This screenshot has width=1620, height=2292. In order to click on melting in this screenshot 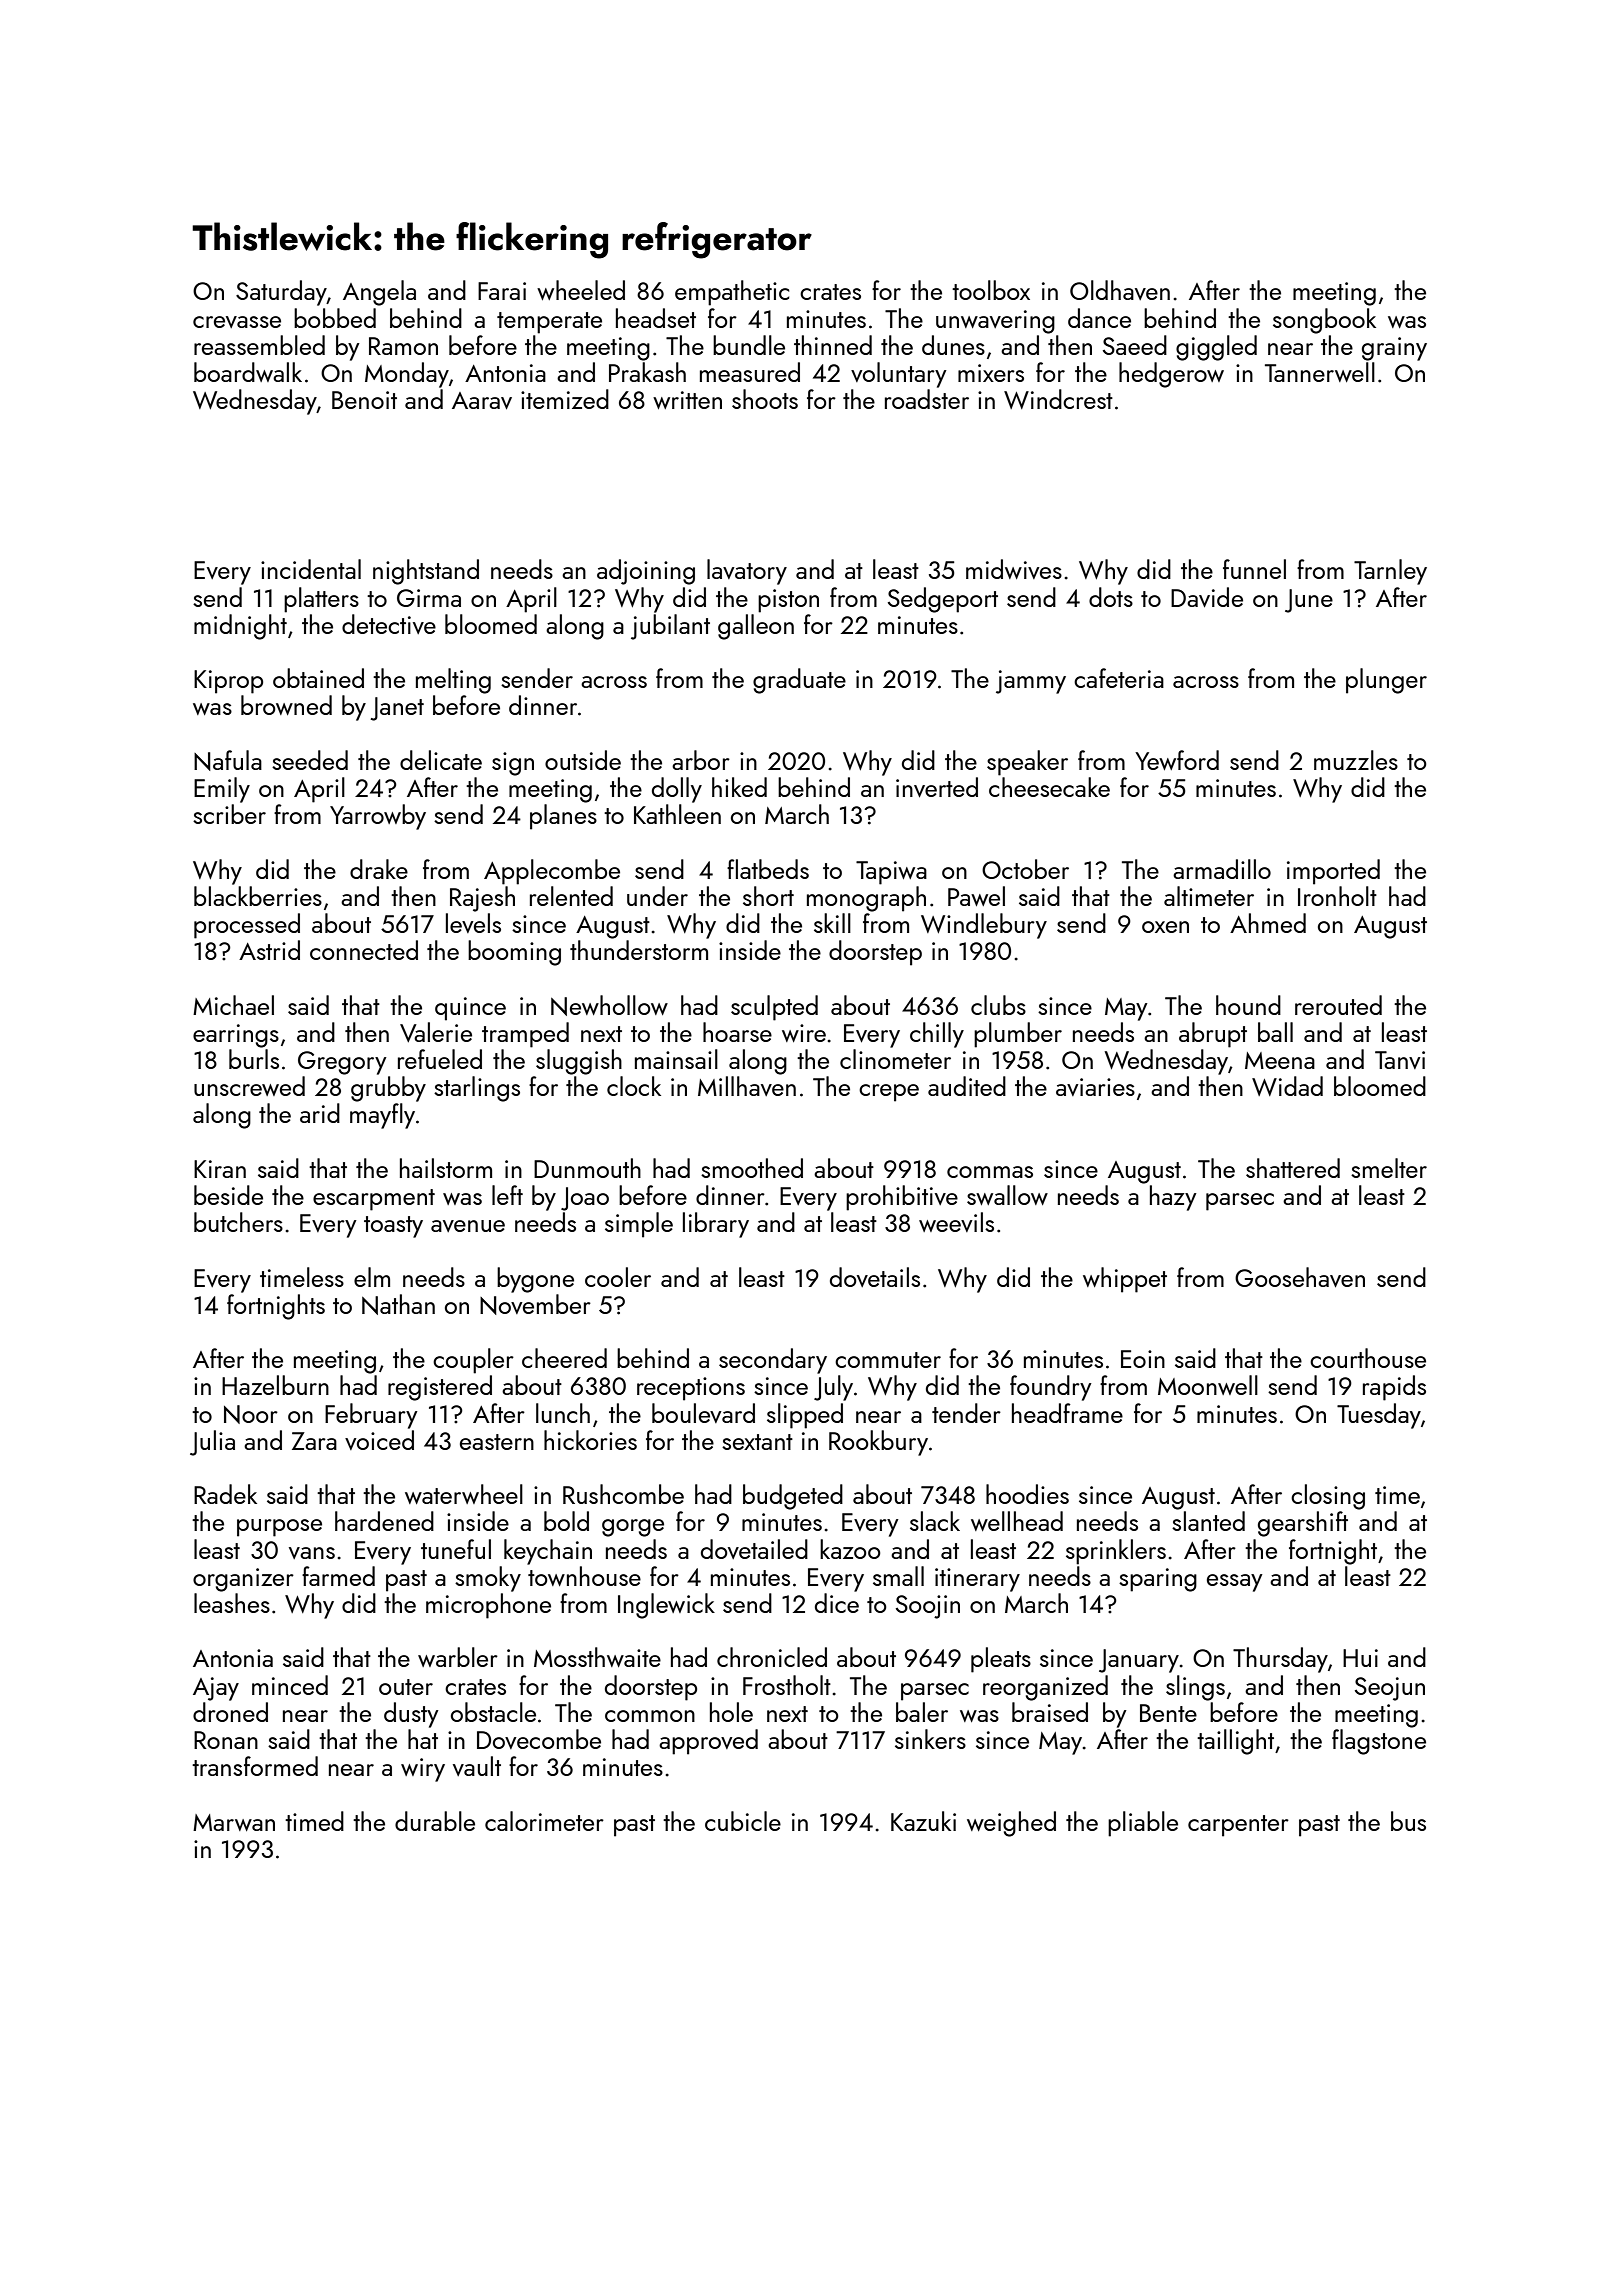, I will do `click(453, 681)`.
